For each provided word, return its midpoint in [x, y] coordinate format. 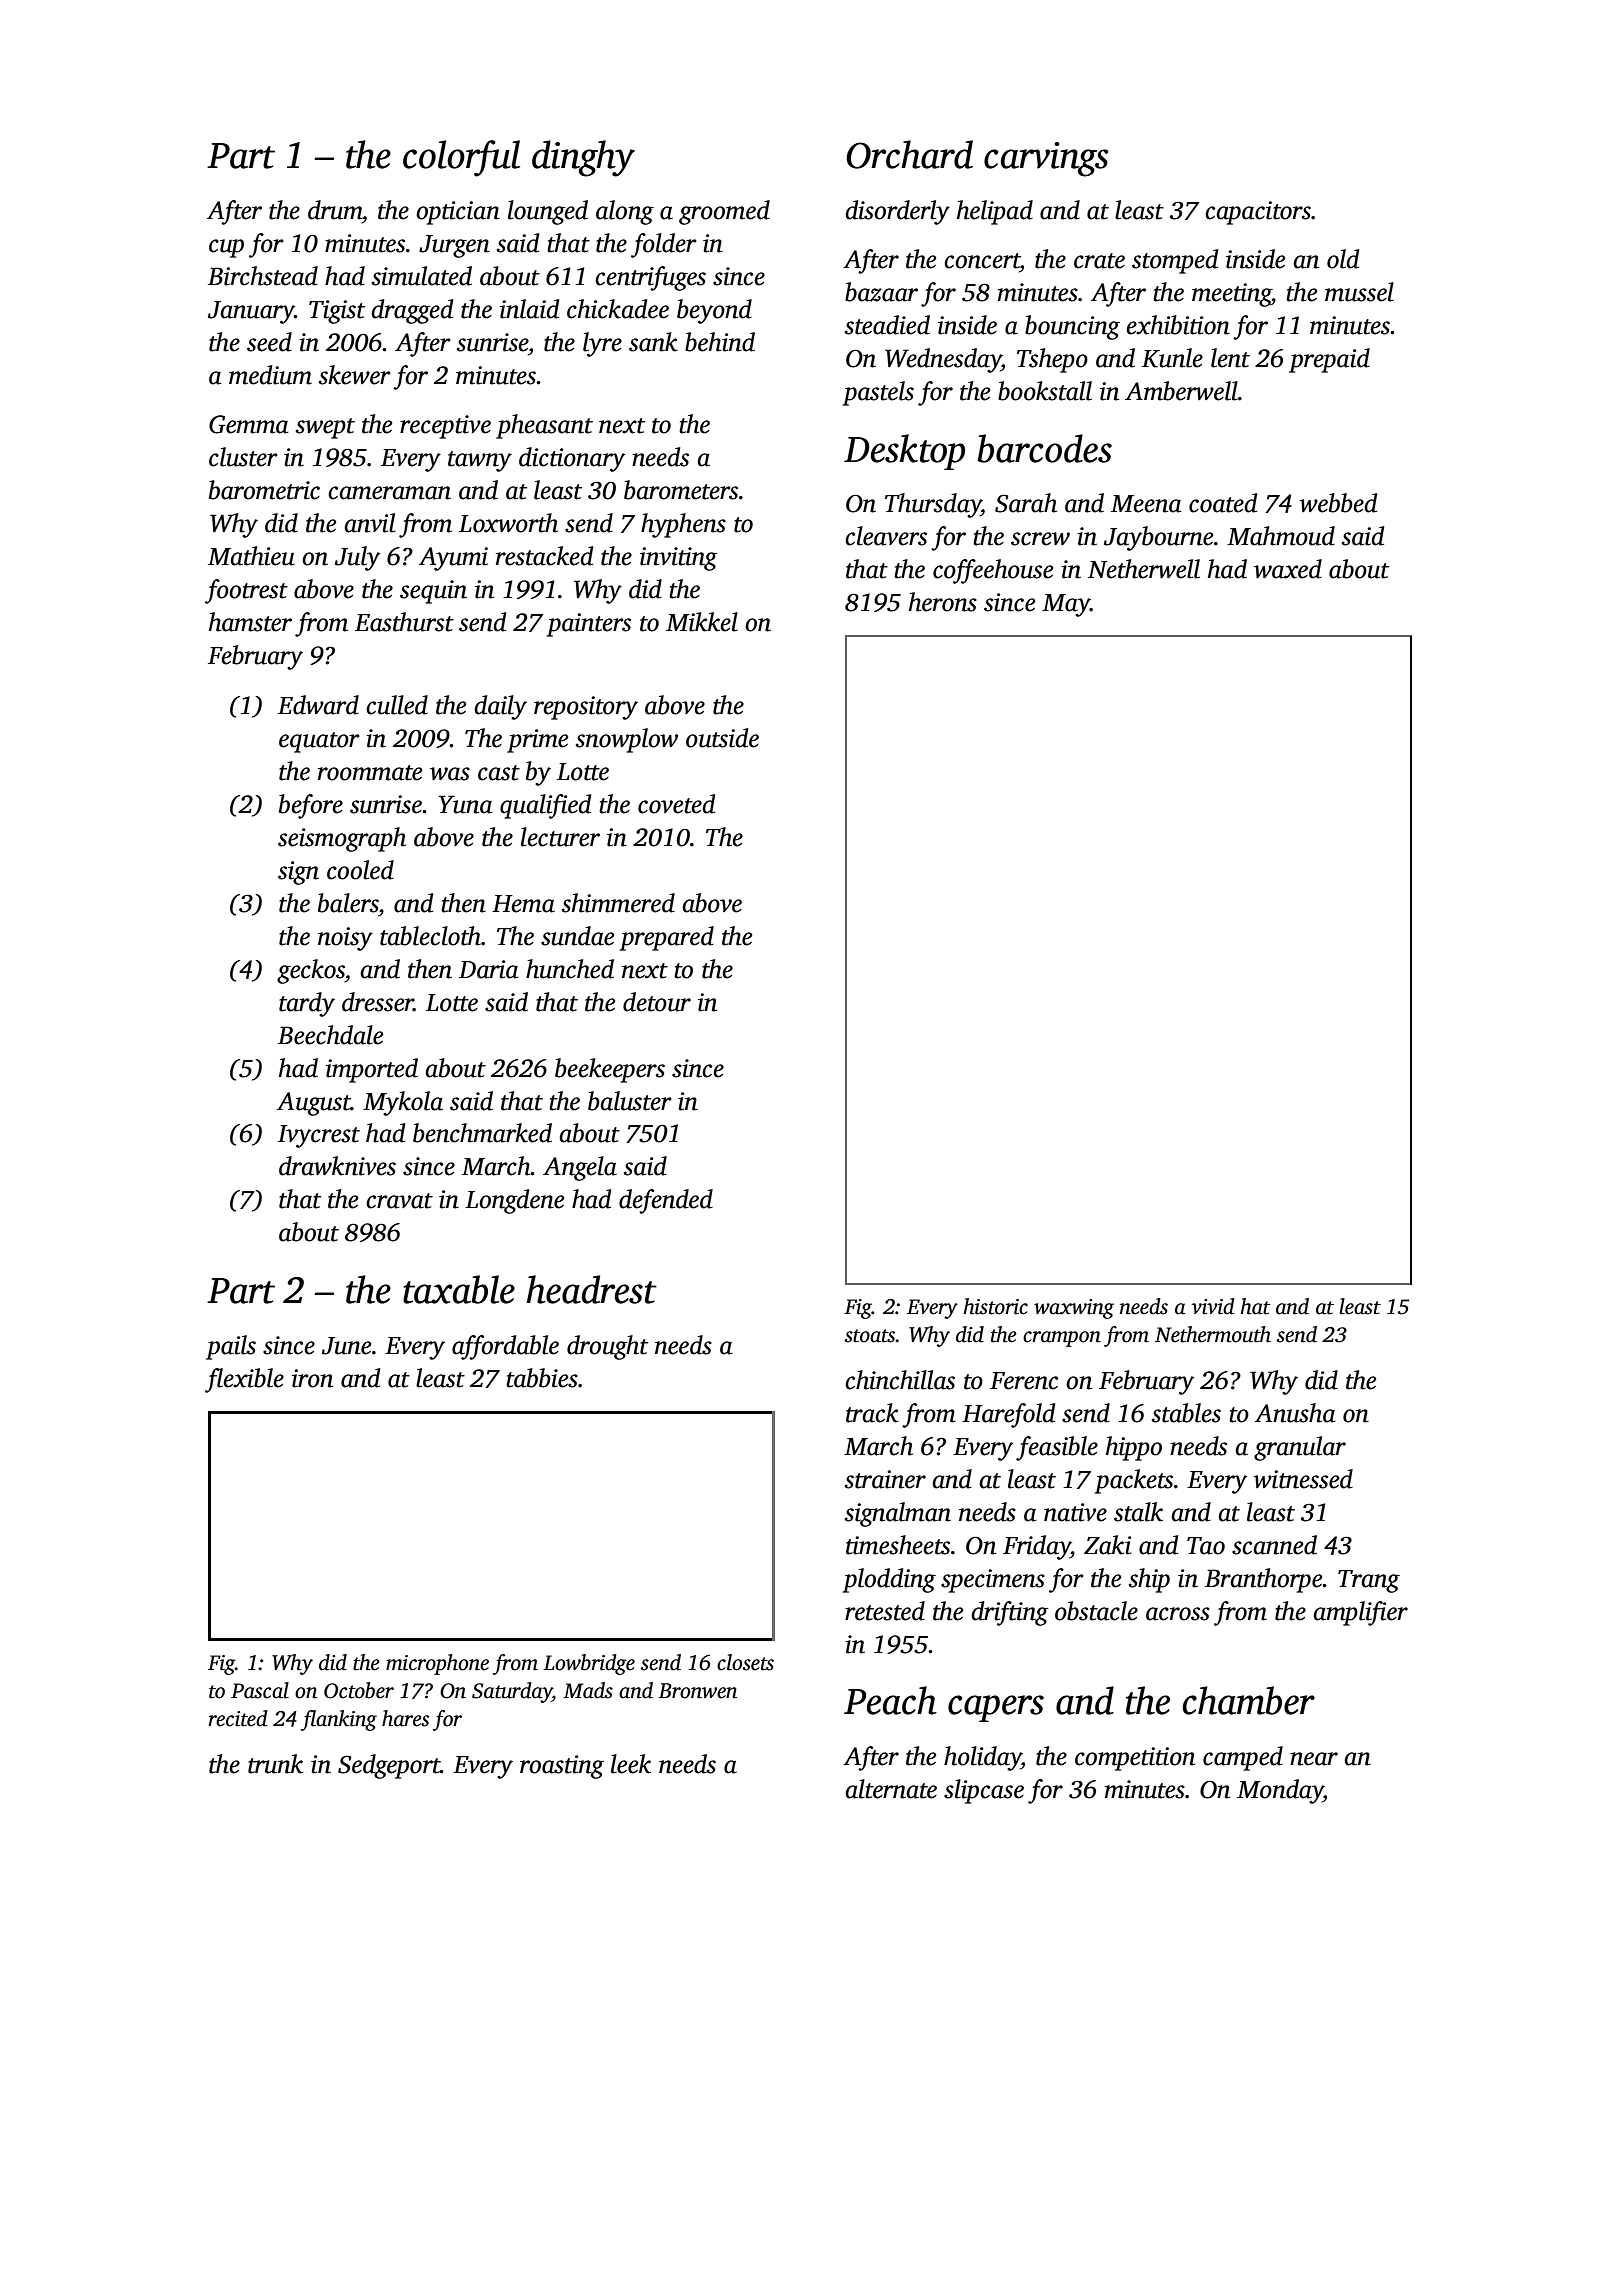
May [1066, 605]
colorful [461, 158]
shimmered [618, 903]
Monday [1280, 1791]
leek [631, 1764]
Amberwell [1181, 391]
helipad [995, 212]
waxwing [1074, 1309]
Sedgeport [389, 1766]
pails [231, 1347]
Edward [318, 705]
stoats [870, 1336]
